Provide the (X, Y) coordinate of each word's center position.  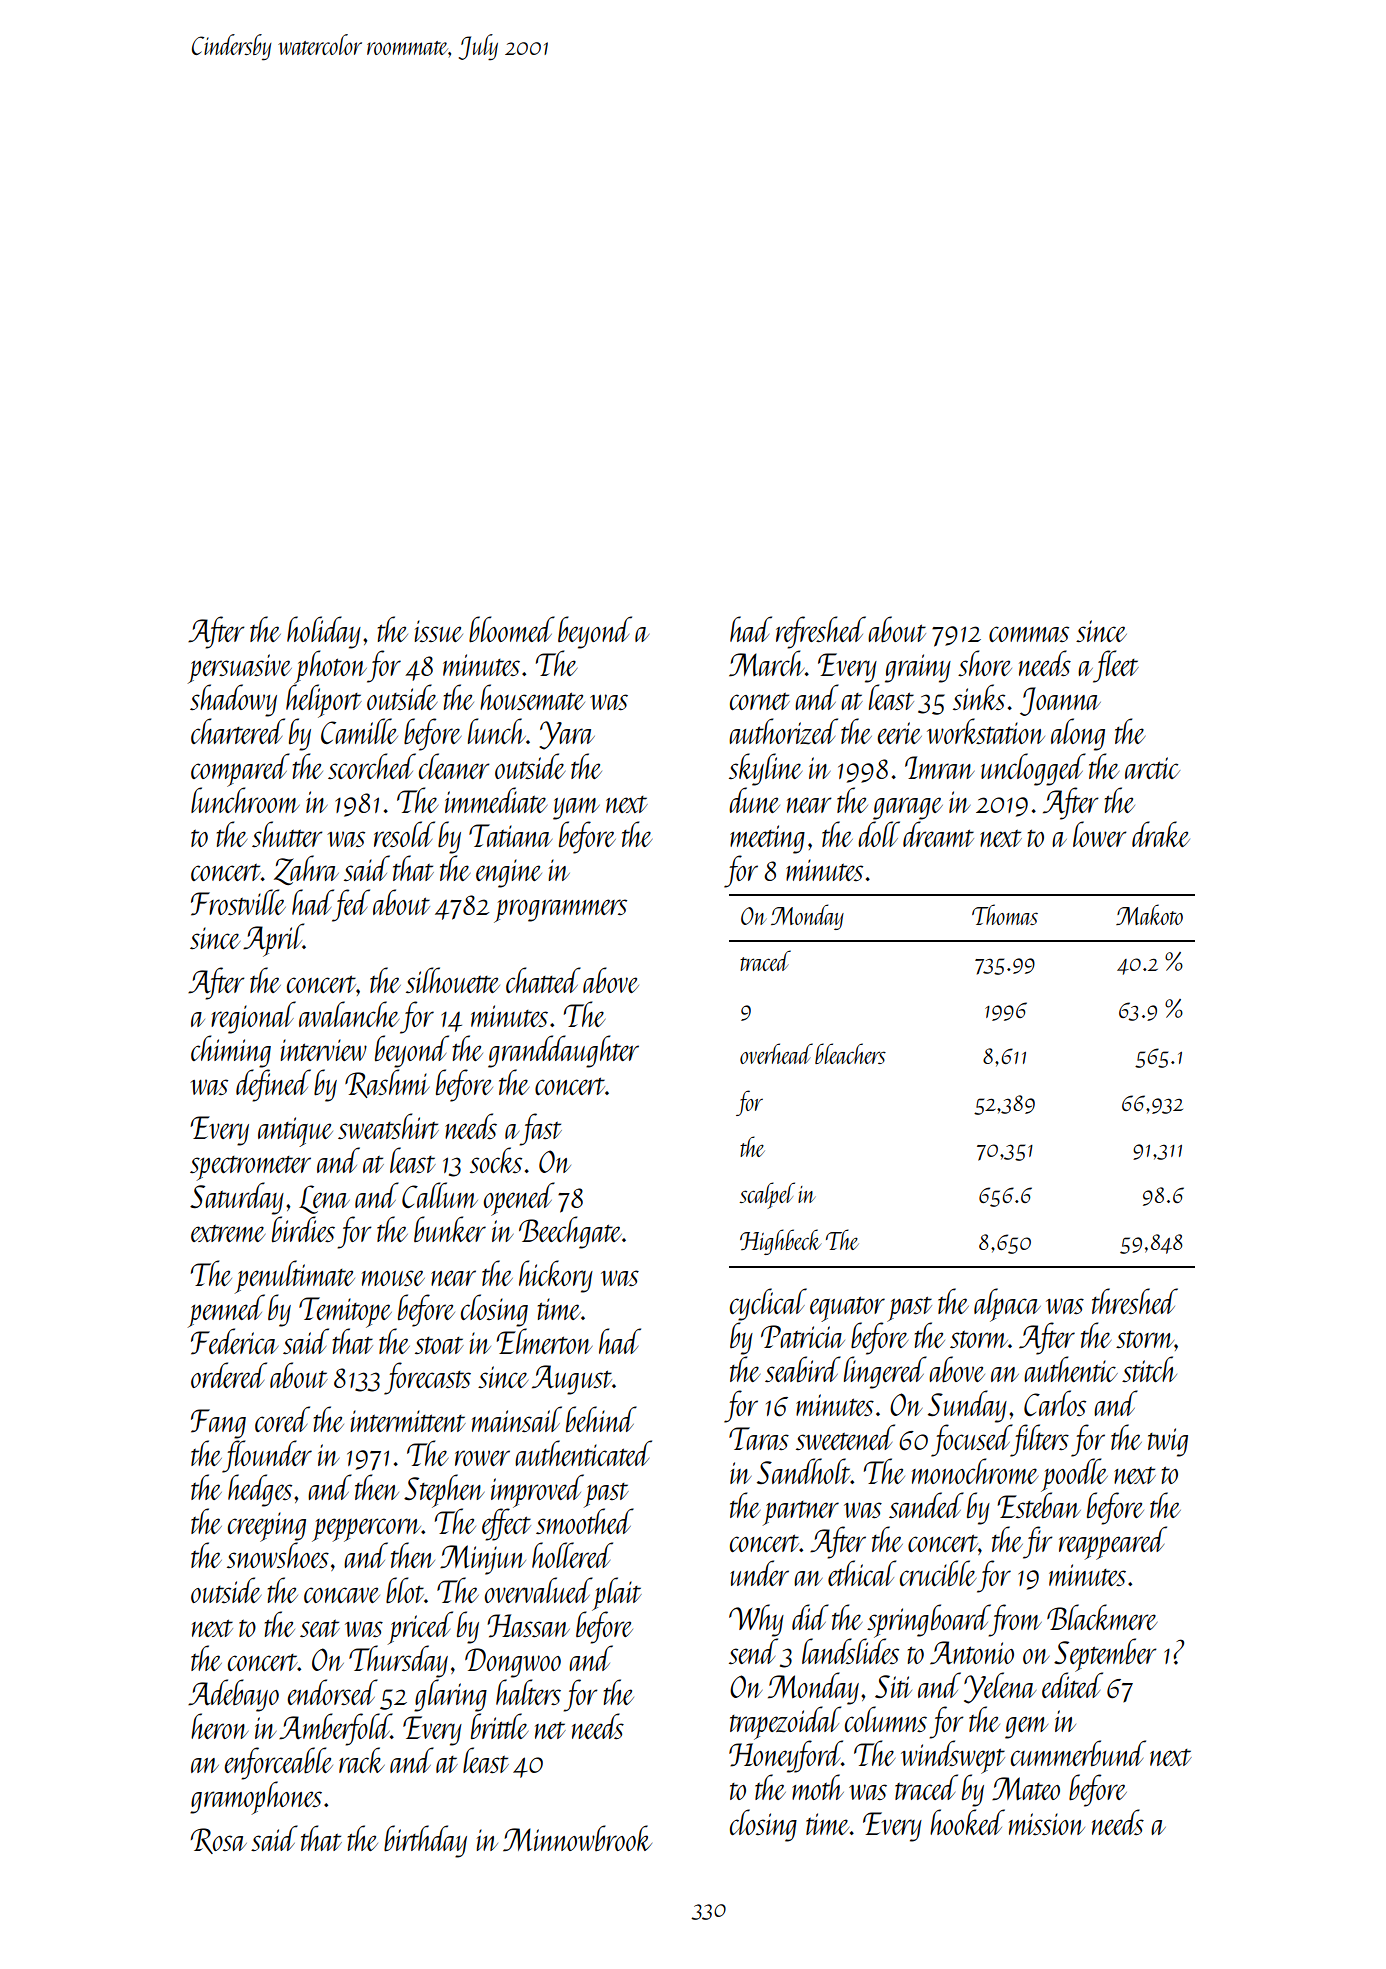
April (273, 940)
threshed (1135, 1301)
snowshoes (278, 1555)
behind (601, 1419)
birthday (425, 1841)
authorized (783, 731)
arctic (1152, 768)
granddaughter (563, 1051)
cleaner (454, 766)
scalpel (767, 1195)
